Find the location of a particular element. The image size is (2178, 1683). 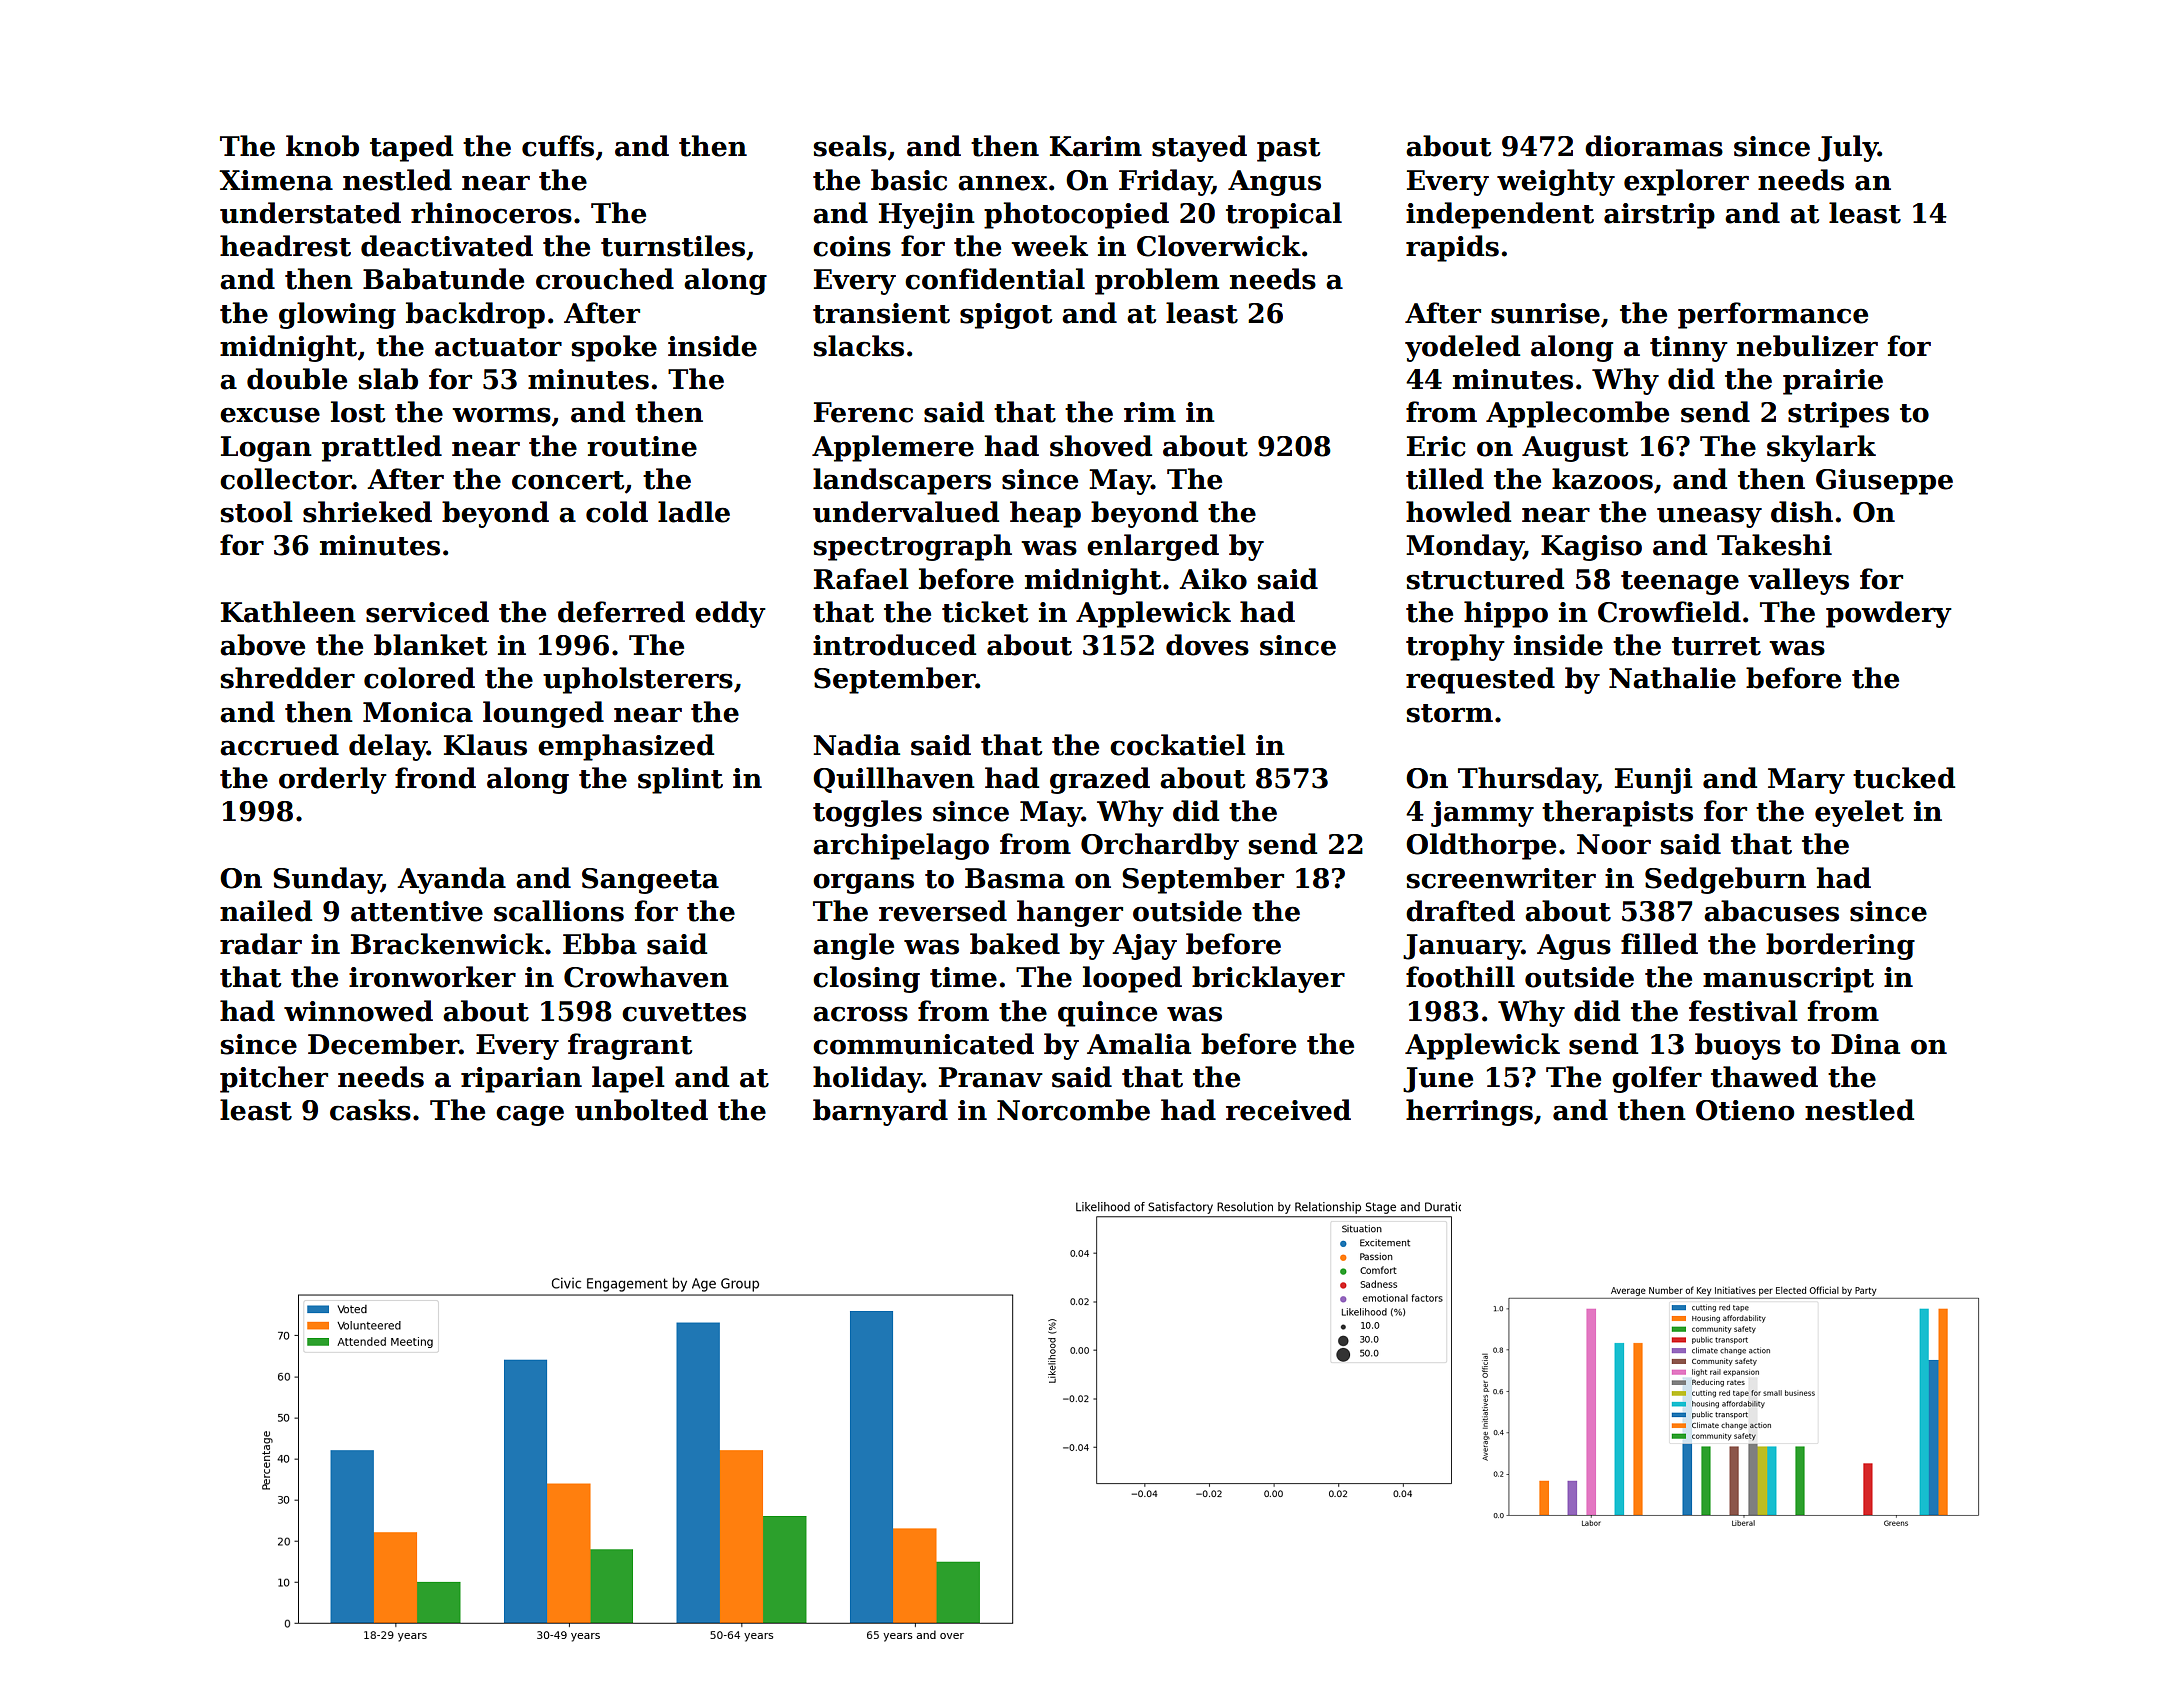

Ajay is located at coordinates (1144, 947).
